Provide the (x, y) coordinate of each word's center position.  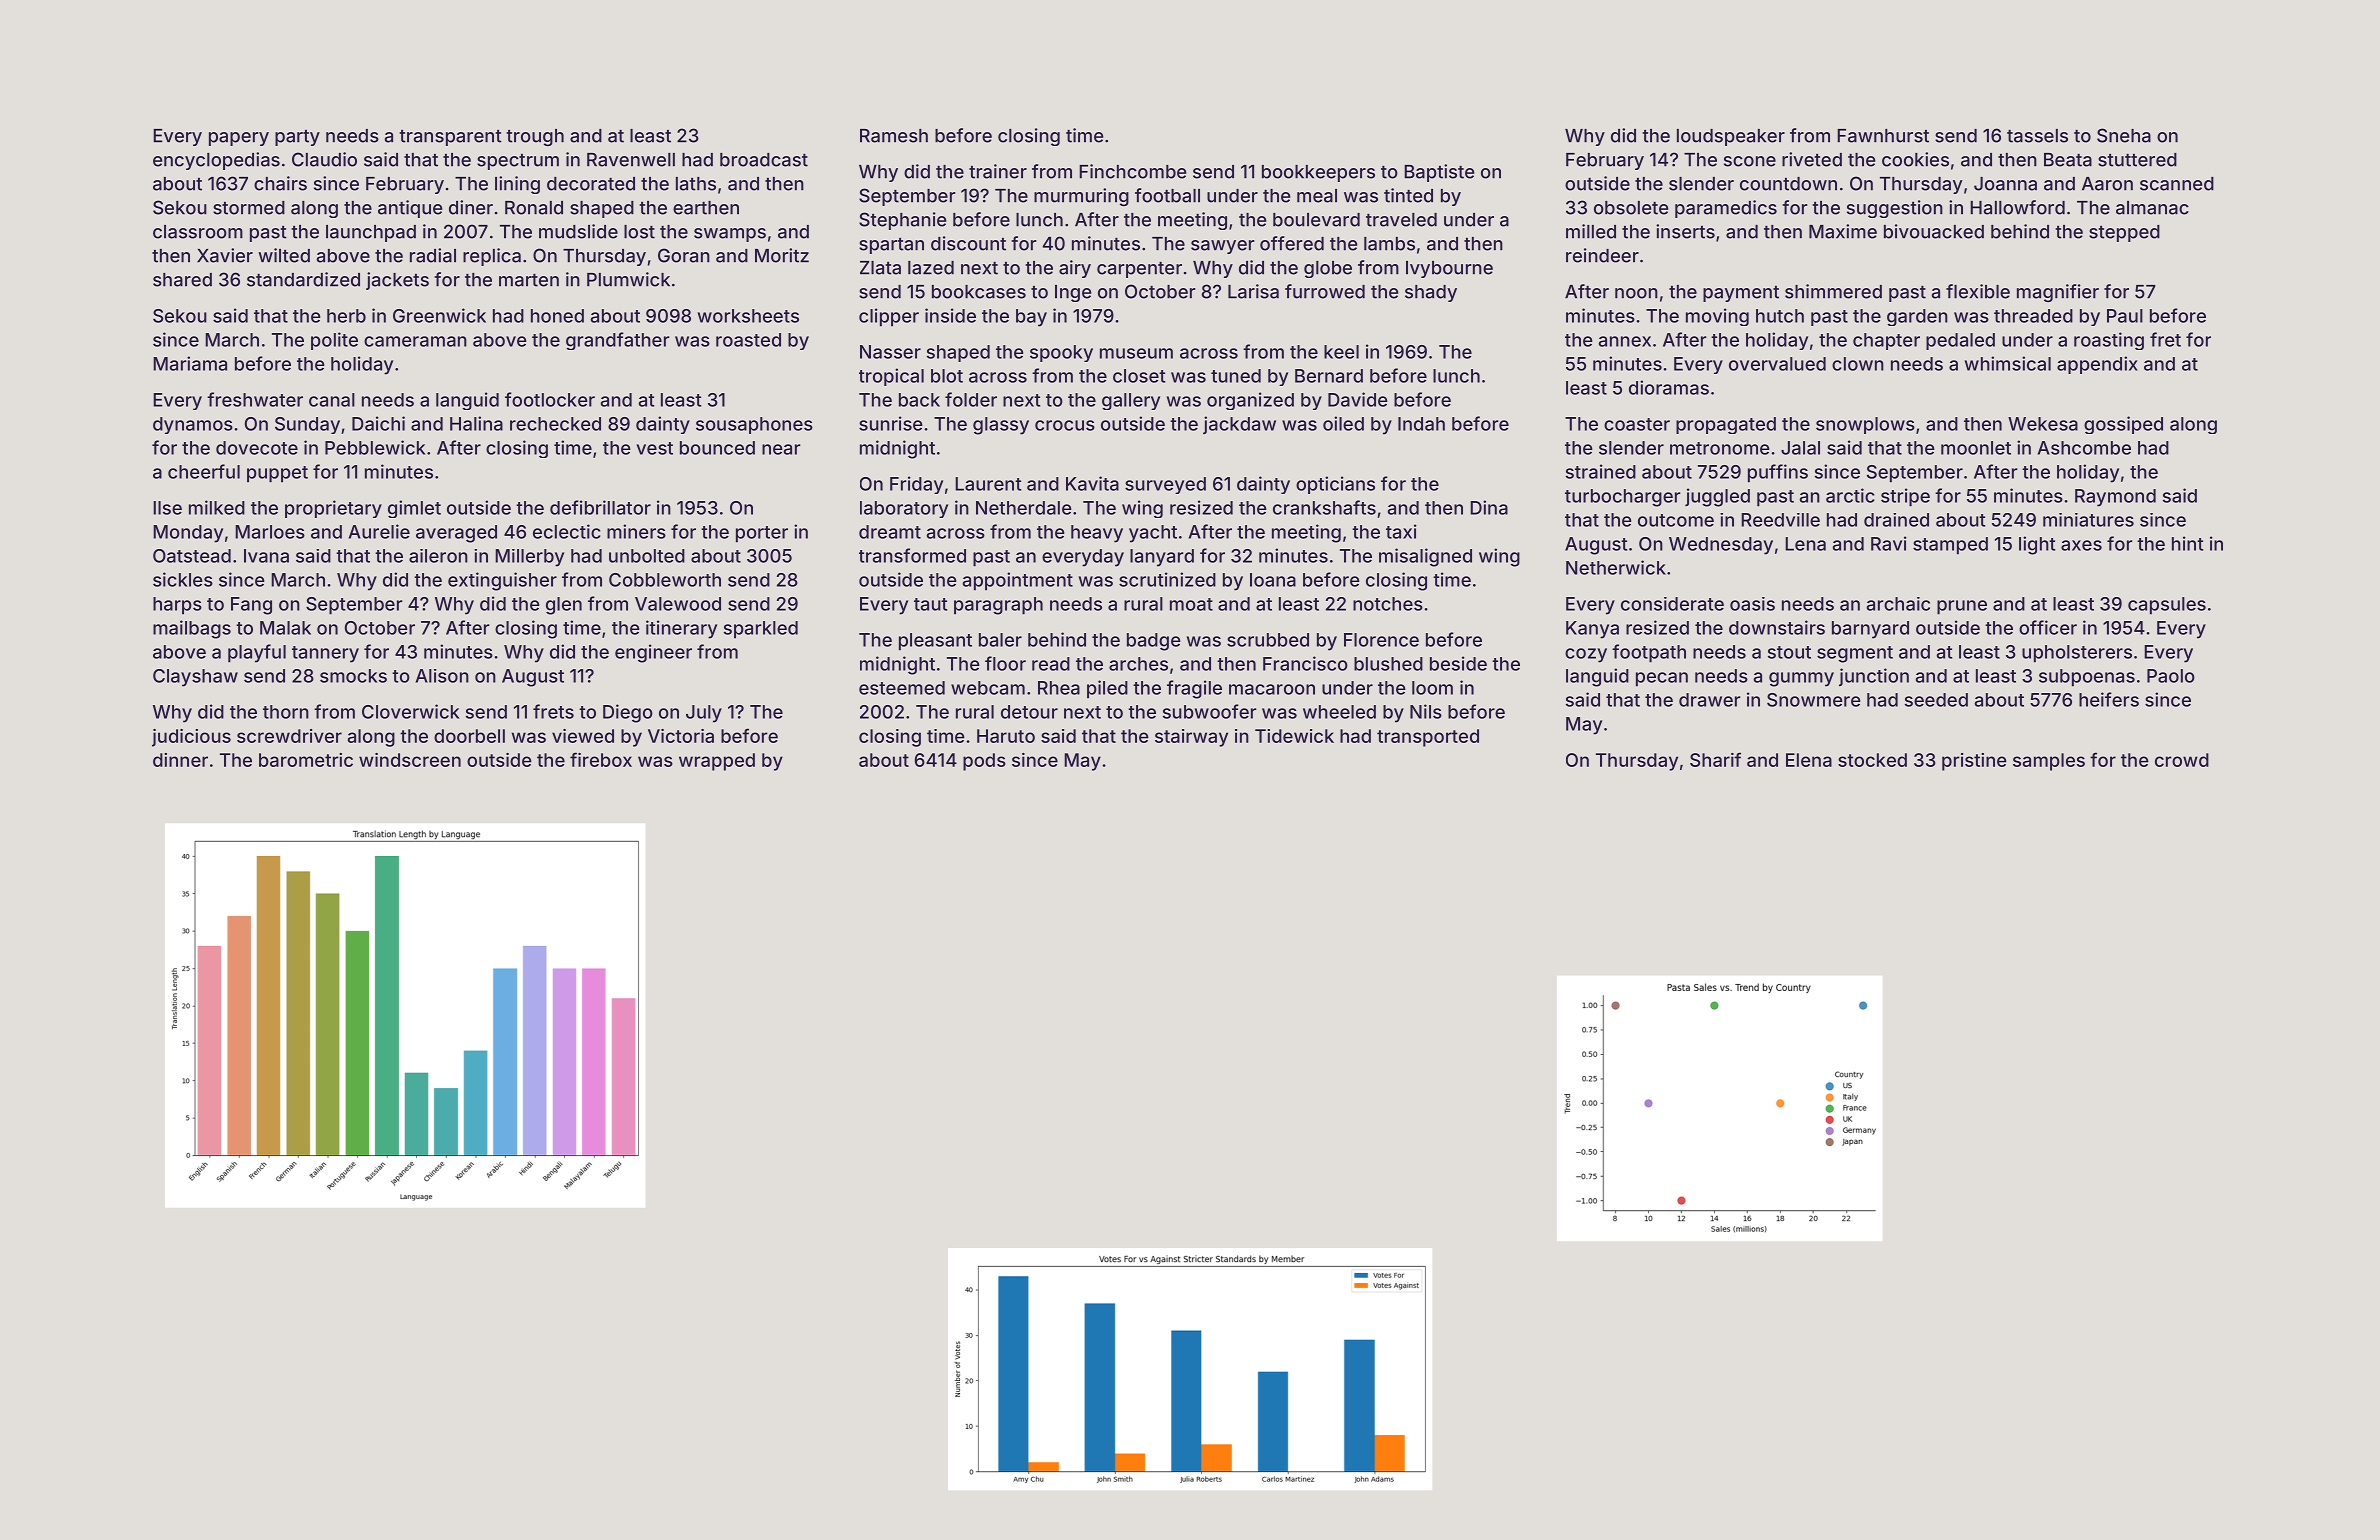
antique (410, 209)
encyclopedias (216, 161)
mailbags (192, 629)
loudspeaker (1731, 137)
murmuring (1081, 197)
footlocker (550, 399)
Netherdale (1024, 508)
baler (1000, 640)
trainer (998, 171)
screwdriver (289, 736)
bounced (717, 448)
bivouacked (1934, 231)
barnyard (1870, 630)
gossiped (2123, 425)
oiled (1343, 423)
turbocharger (1623, 498)
